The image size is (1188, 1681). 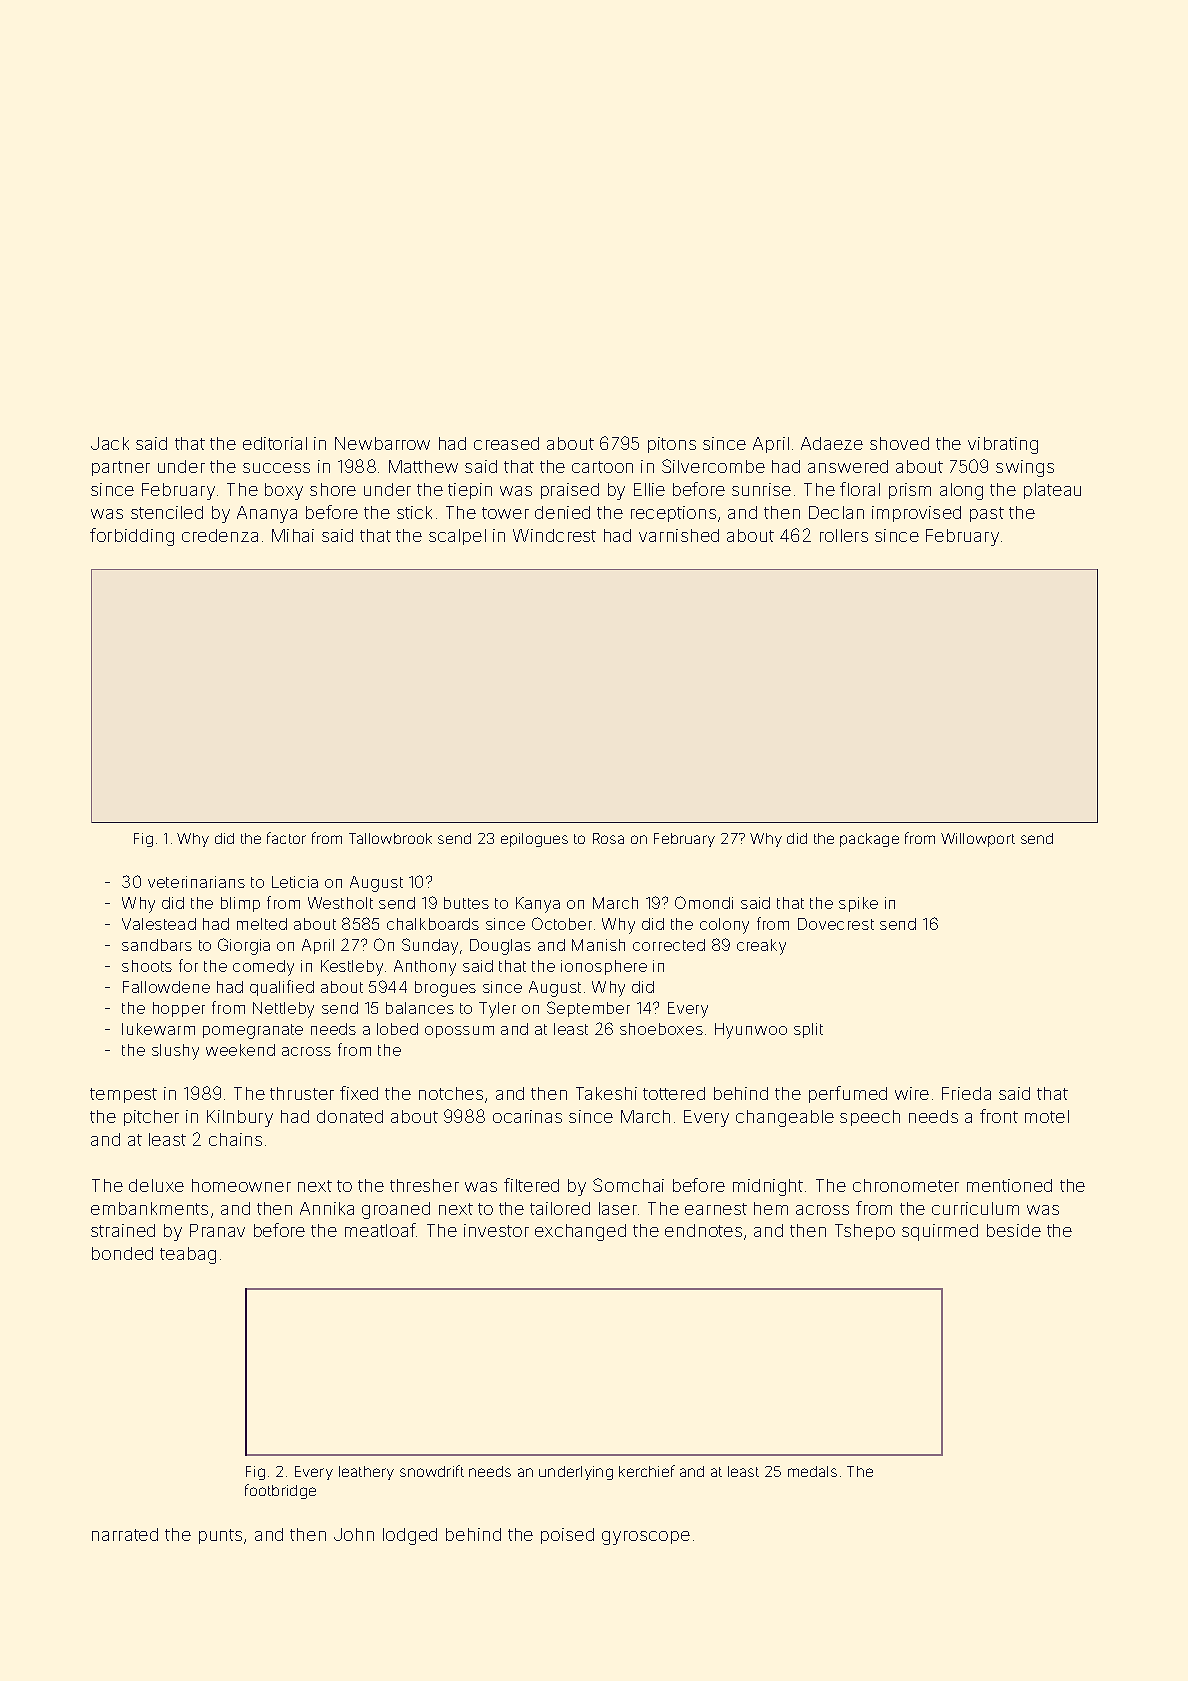 I want to click on Rosa, so click(x=608, y=838).
